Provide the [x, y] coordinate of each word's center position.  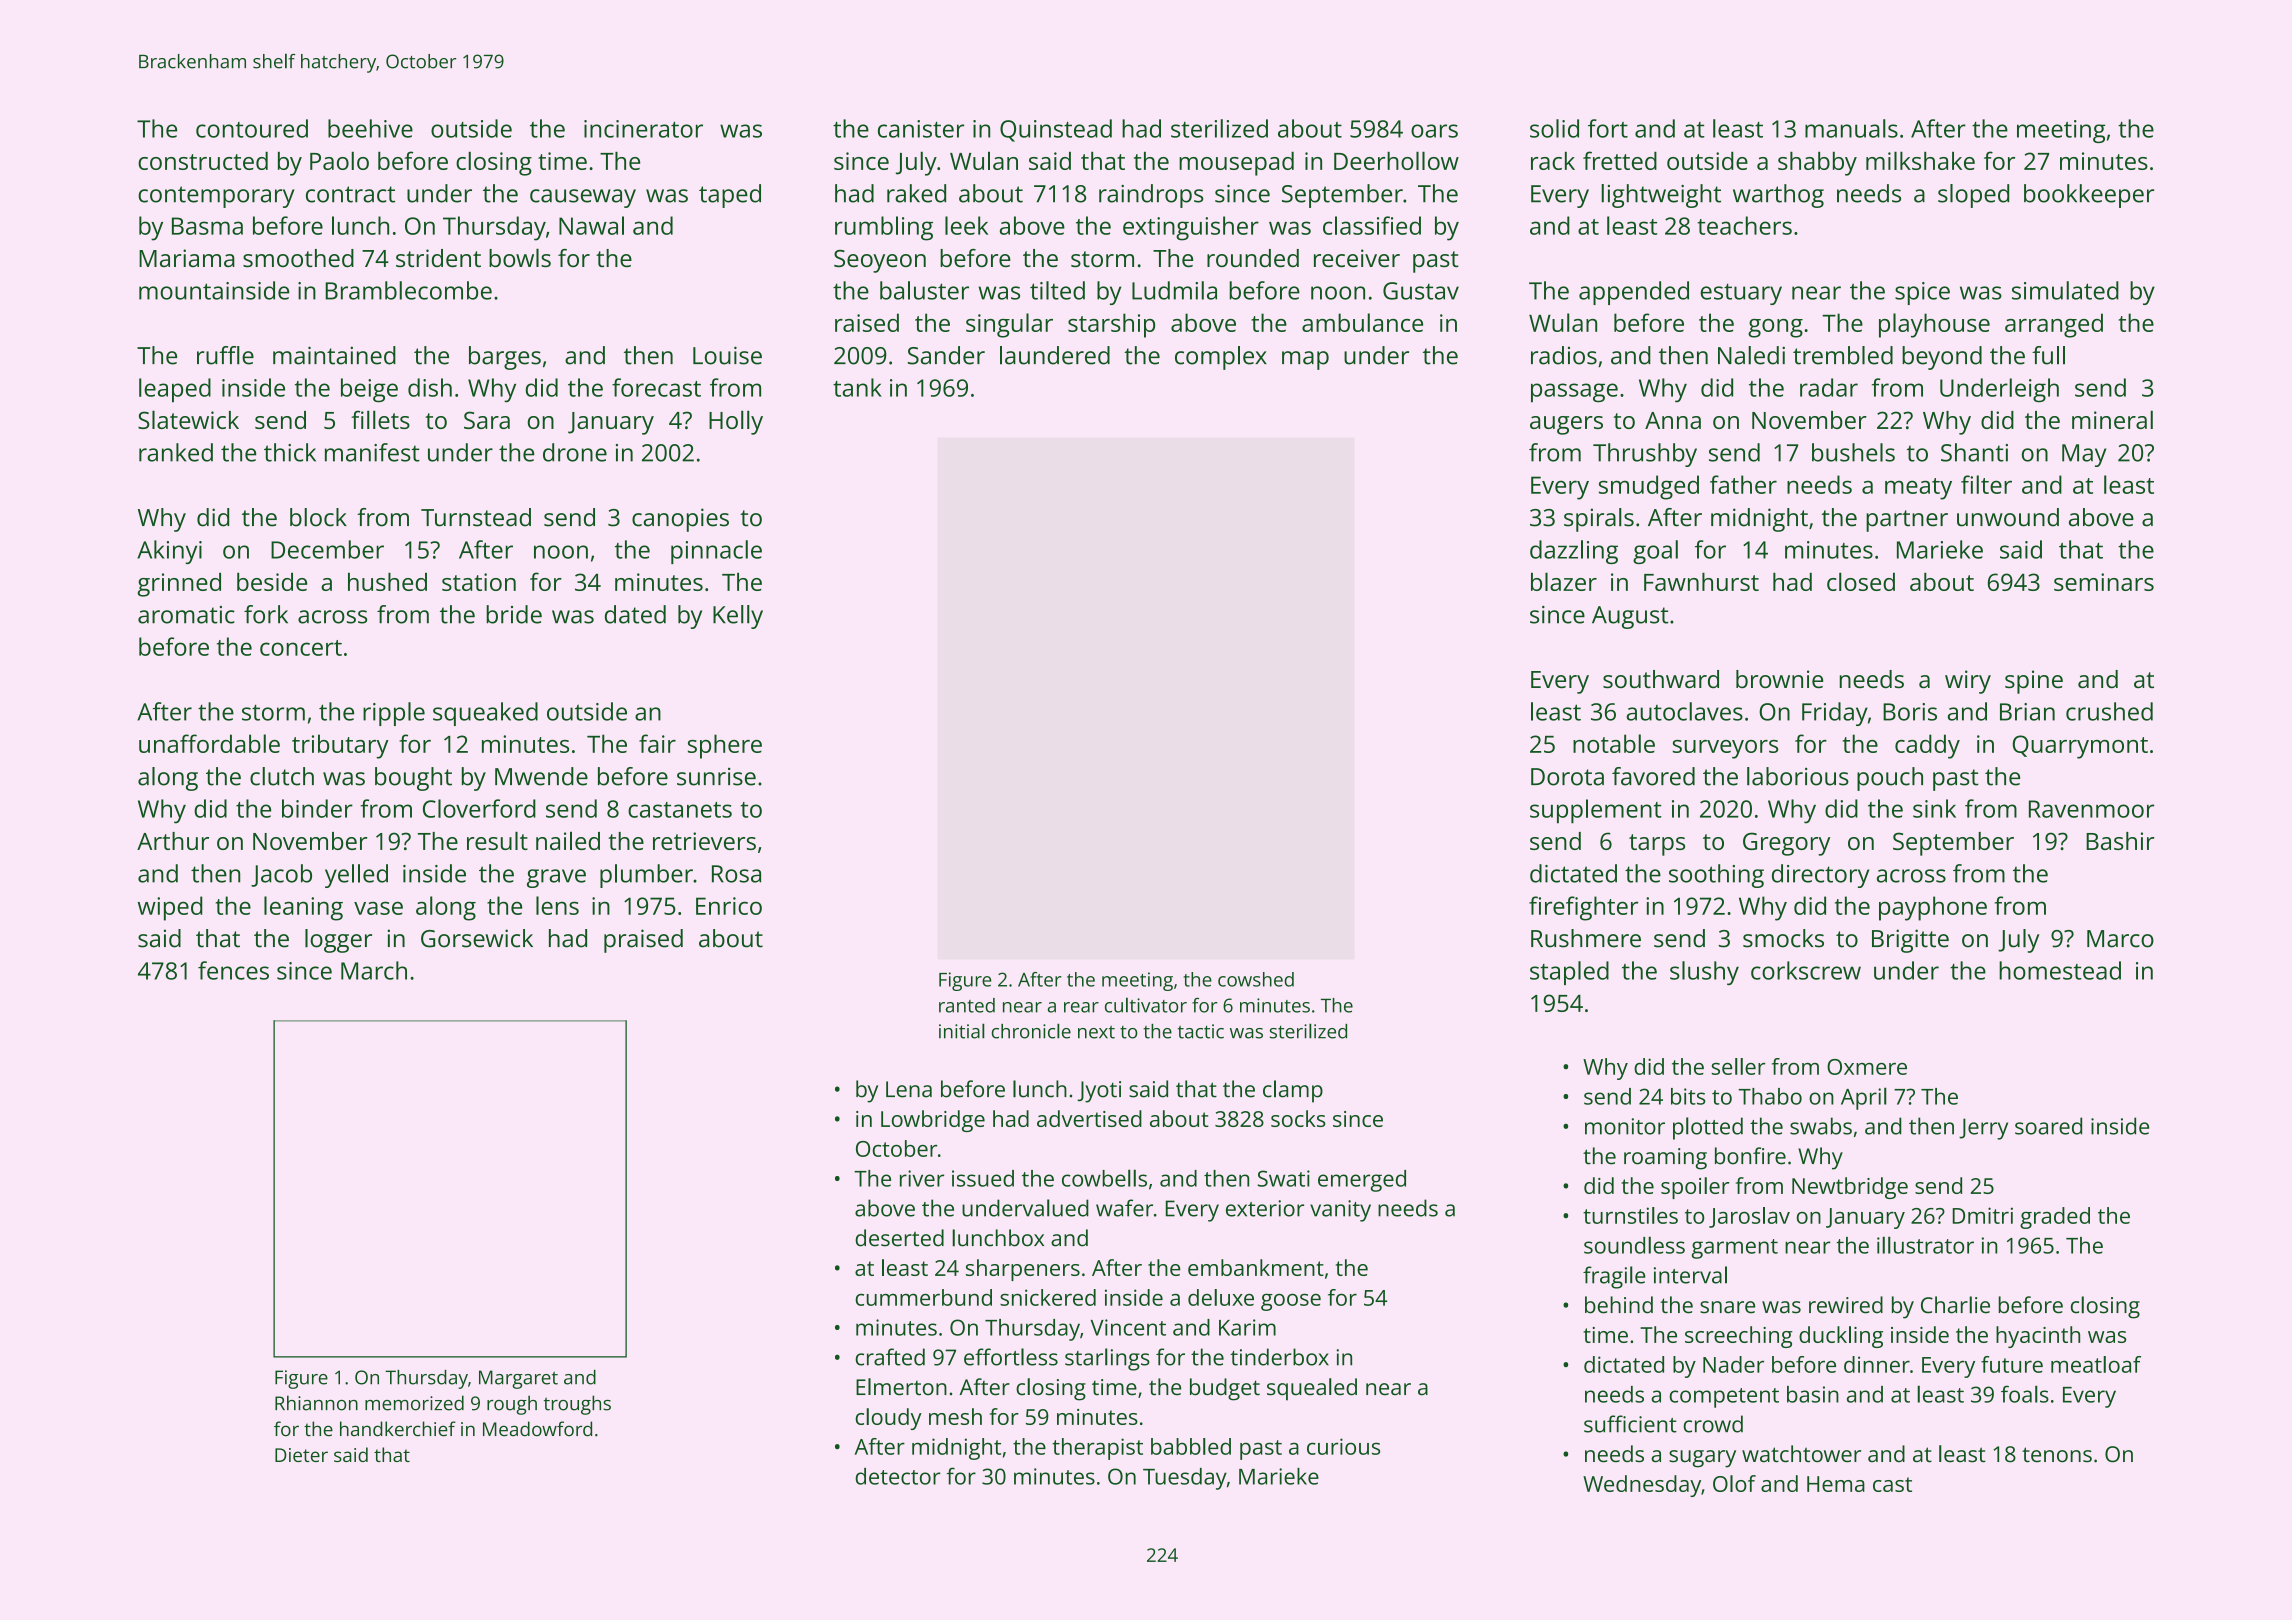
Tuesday [1185, 1479]
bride [514, 614]
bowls [520, 257]
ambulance [1362, 322]
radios [1564, 355]
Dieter [301, 1455]
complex [1221, 358]
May [2084, 455]
